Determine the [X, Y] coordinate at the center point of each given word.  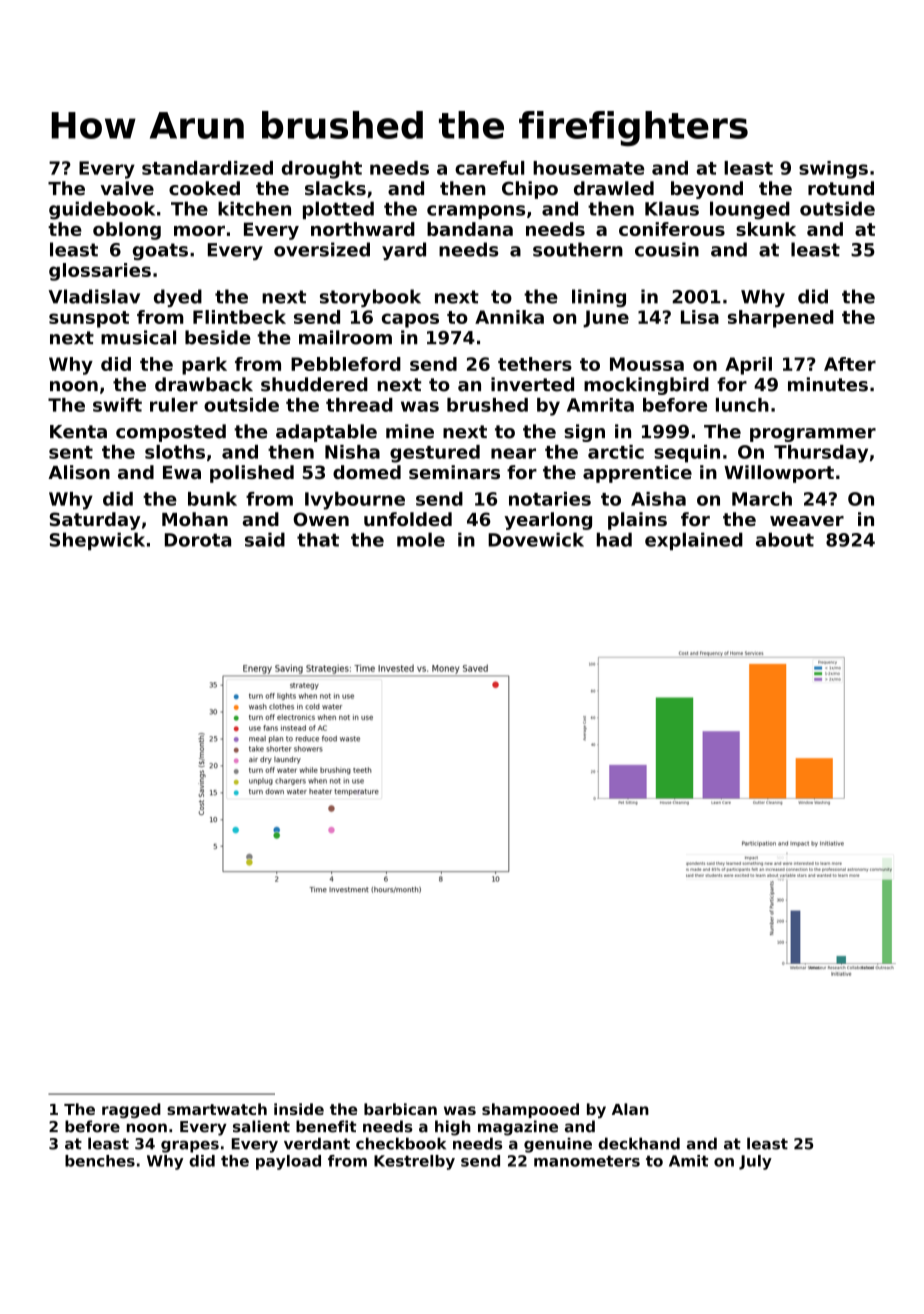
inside [299, 1109]
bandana [470, 229]
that [318, 539]
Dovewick [536, 539]
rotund [841, 188]
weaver [807, 521]
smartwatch [217, 1109]
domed [367, 472]
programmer [813, 435]
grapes [190, 1147]
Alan [630, 1109]
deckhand [639, 1143]
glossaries [100, 272]
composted [171, 433]
